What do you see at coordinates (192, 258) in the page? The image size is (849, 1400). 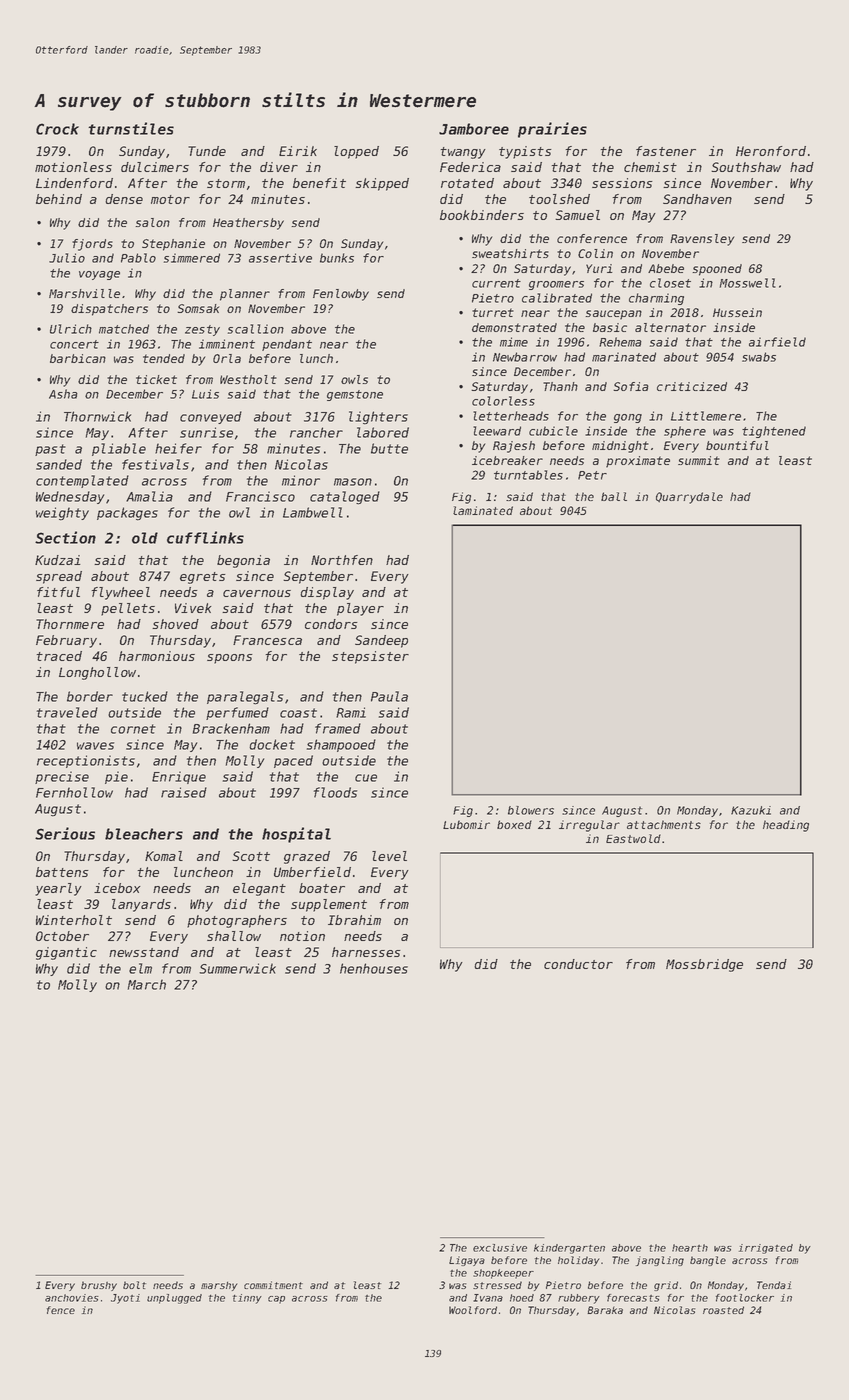 I see `simmered` at bounding box center [192, 258].
